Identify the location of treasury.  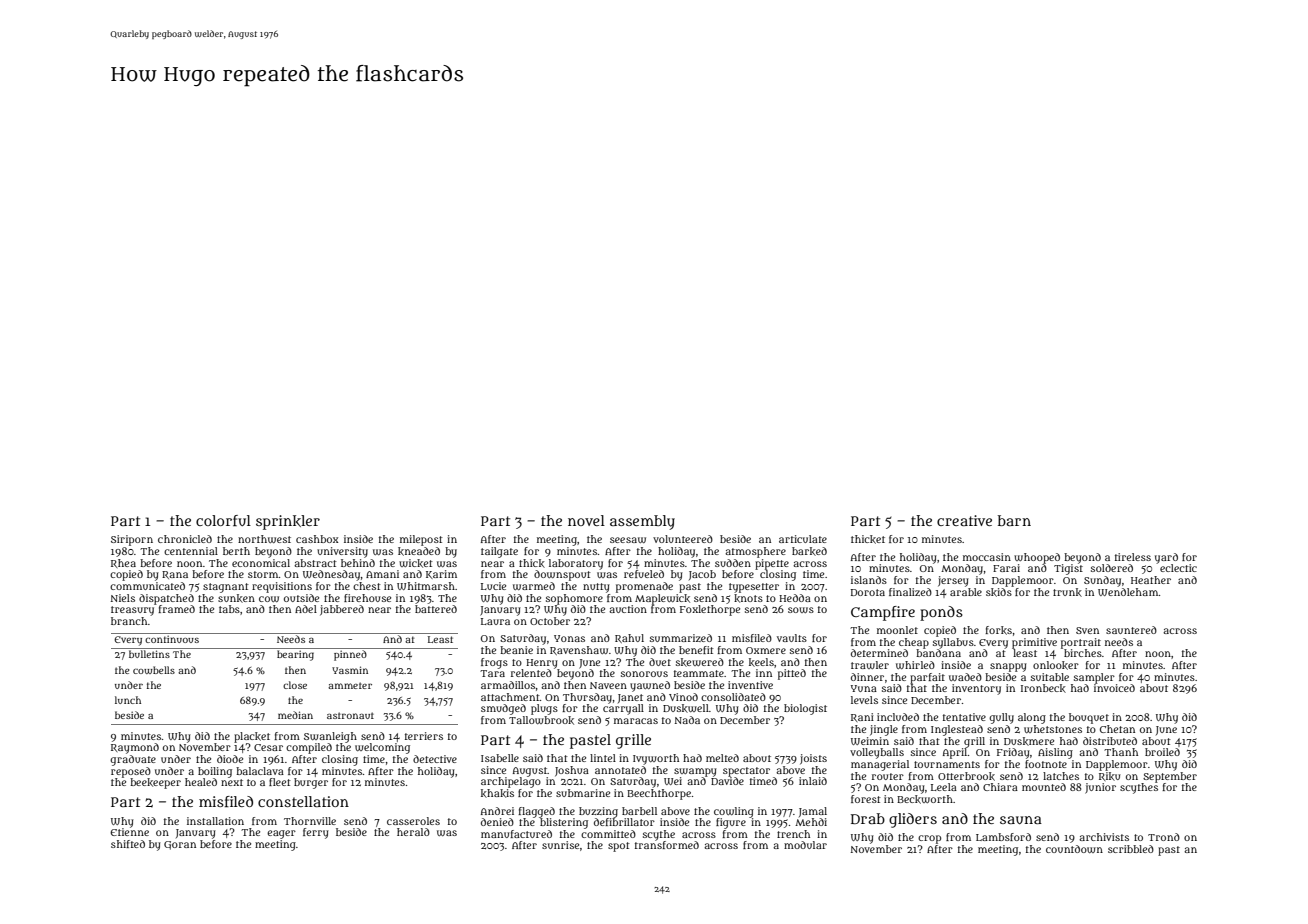
(132, 611).
